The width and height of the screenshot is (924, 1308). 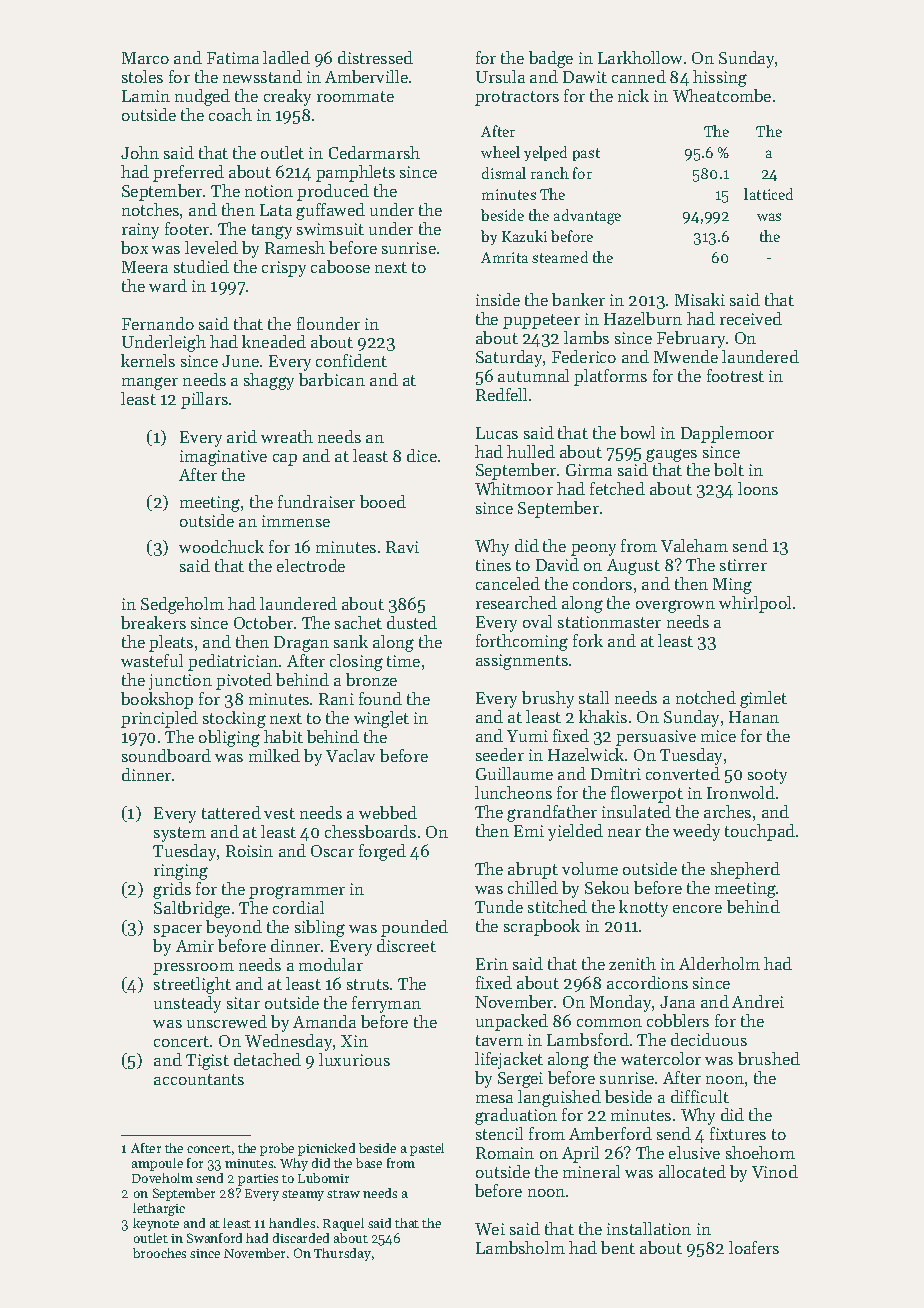 I want to click on breakers, so click(x=153, y=622).
